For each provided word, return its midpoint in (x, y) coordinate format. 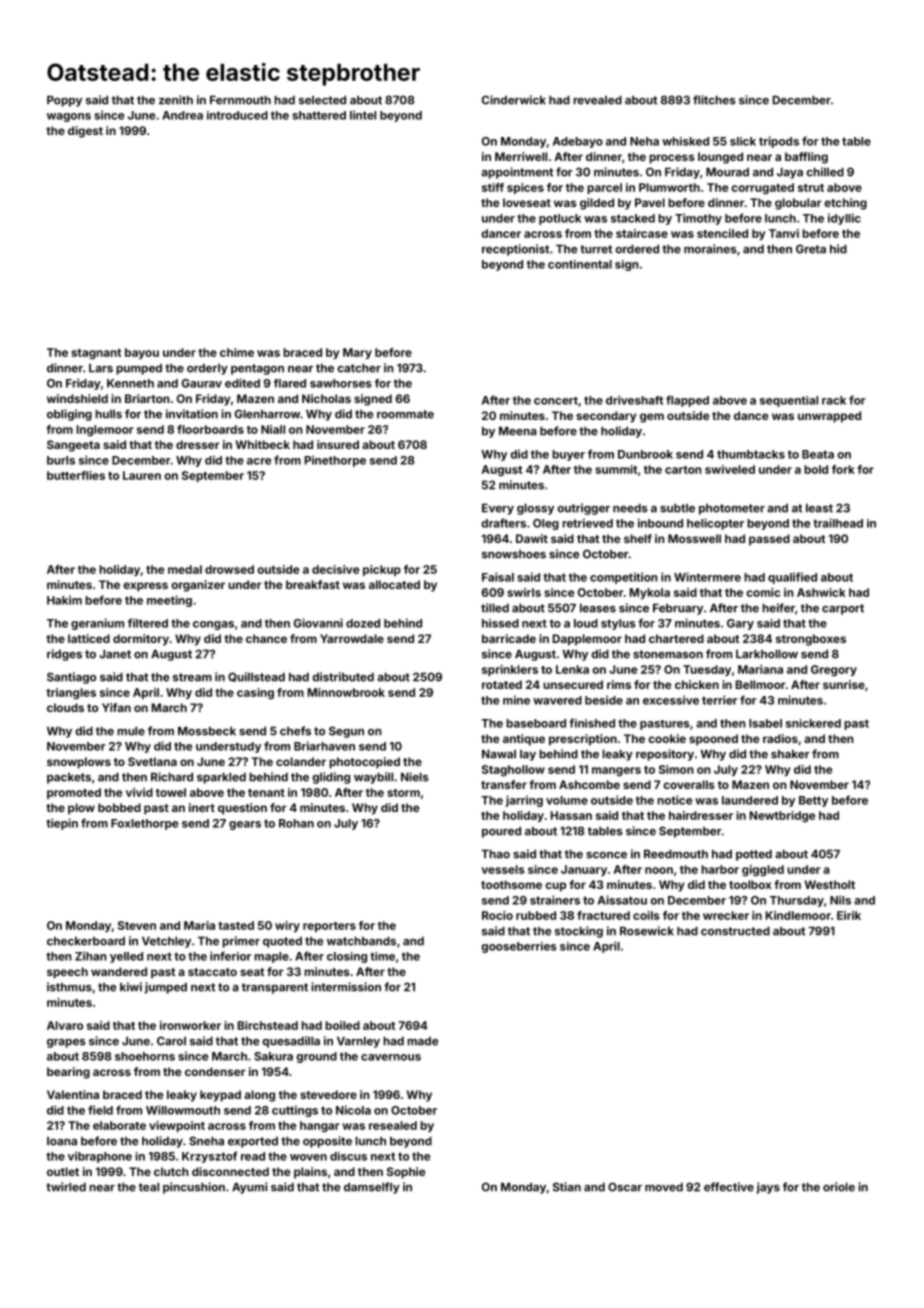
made (422, 1041)
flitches (714, 100)
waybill (373, 778)
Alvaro (65, 1025)
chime (237, 352)
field (100, 1110)
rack (834, 400)
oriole (839, 1187)
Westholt (830, 884)
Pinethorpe (335, 461)
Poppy (64, 101)
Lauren (142, 475)
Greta (811, 249)
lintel (363, 115)
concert (556, 401)
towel (171, 792)
